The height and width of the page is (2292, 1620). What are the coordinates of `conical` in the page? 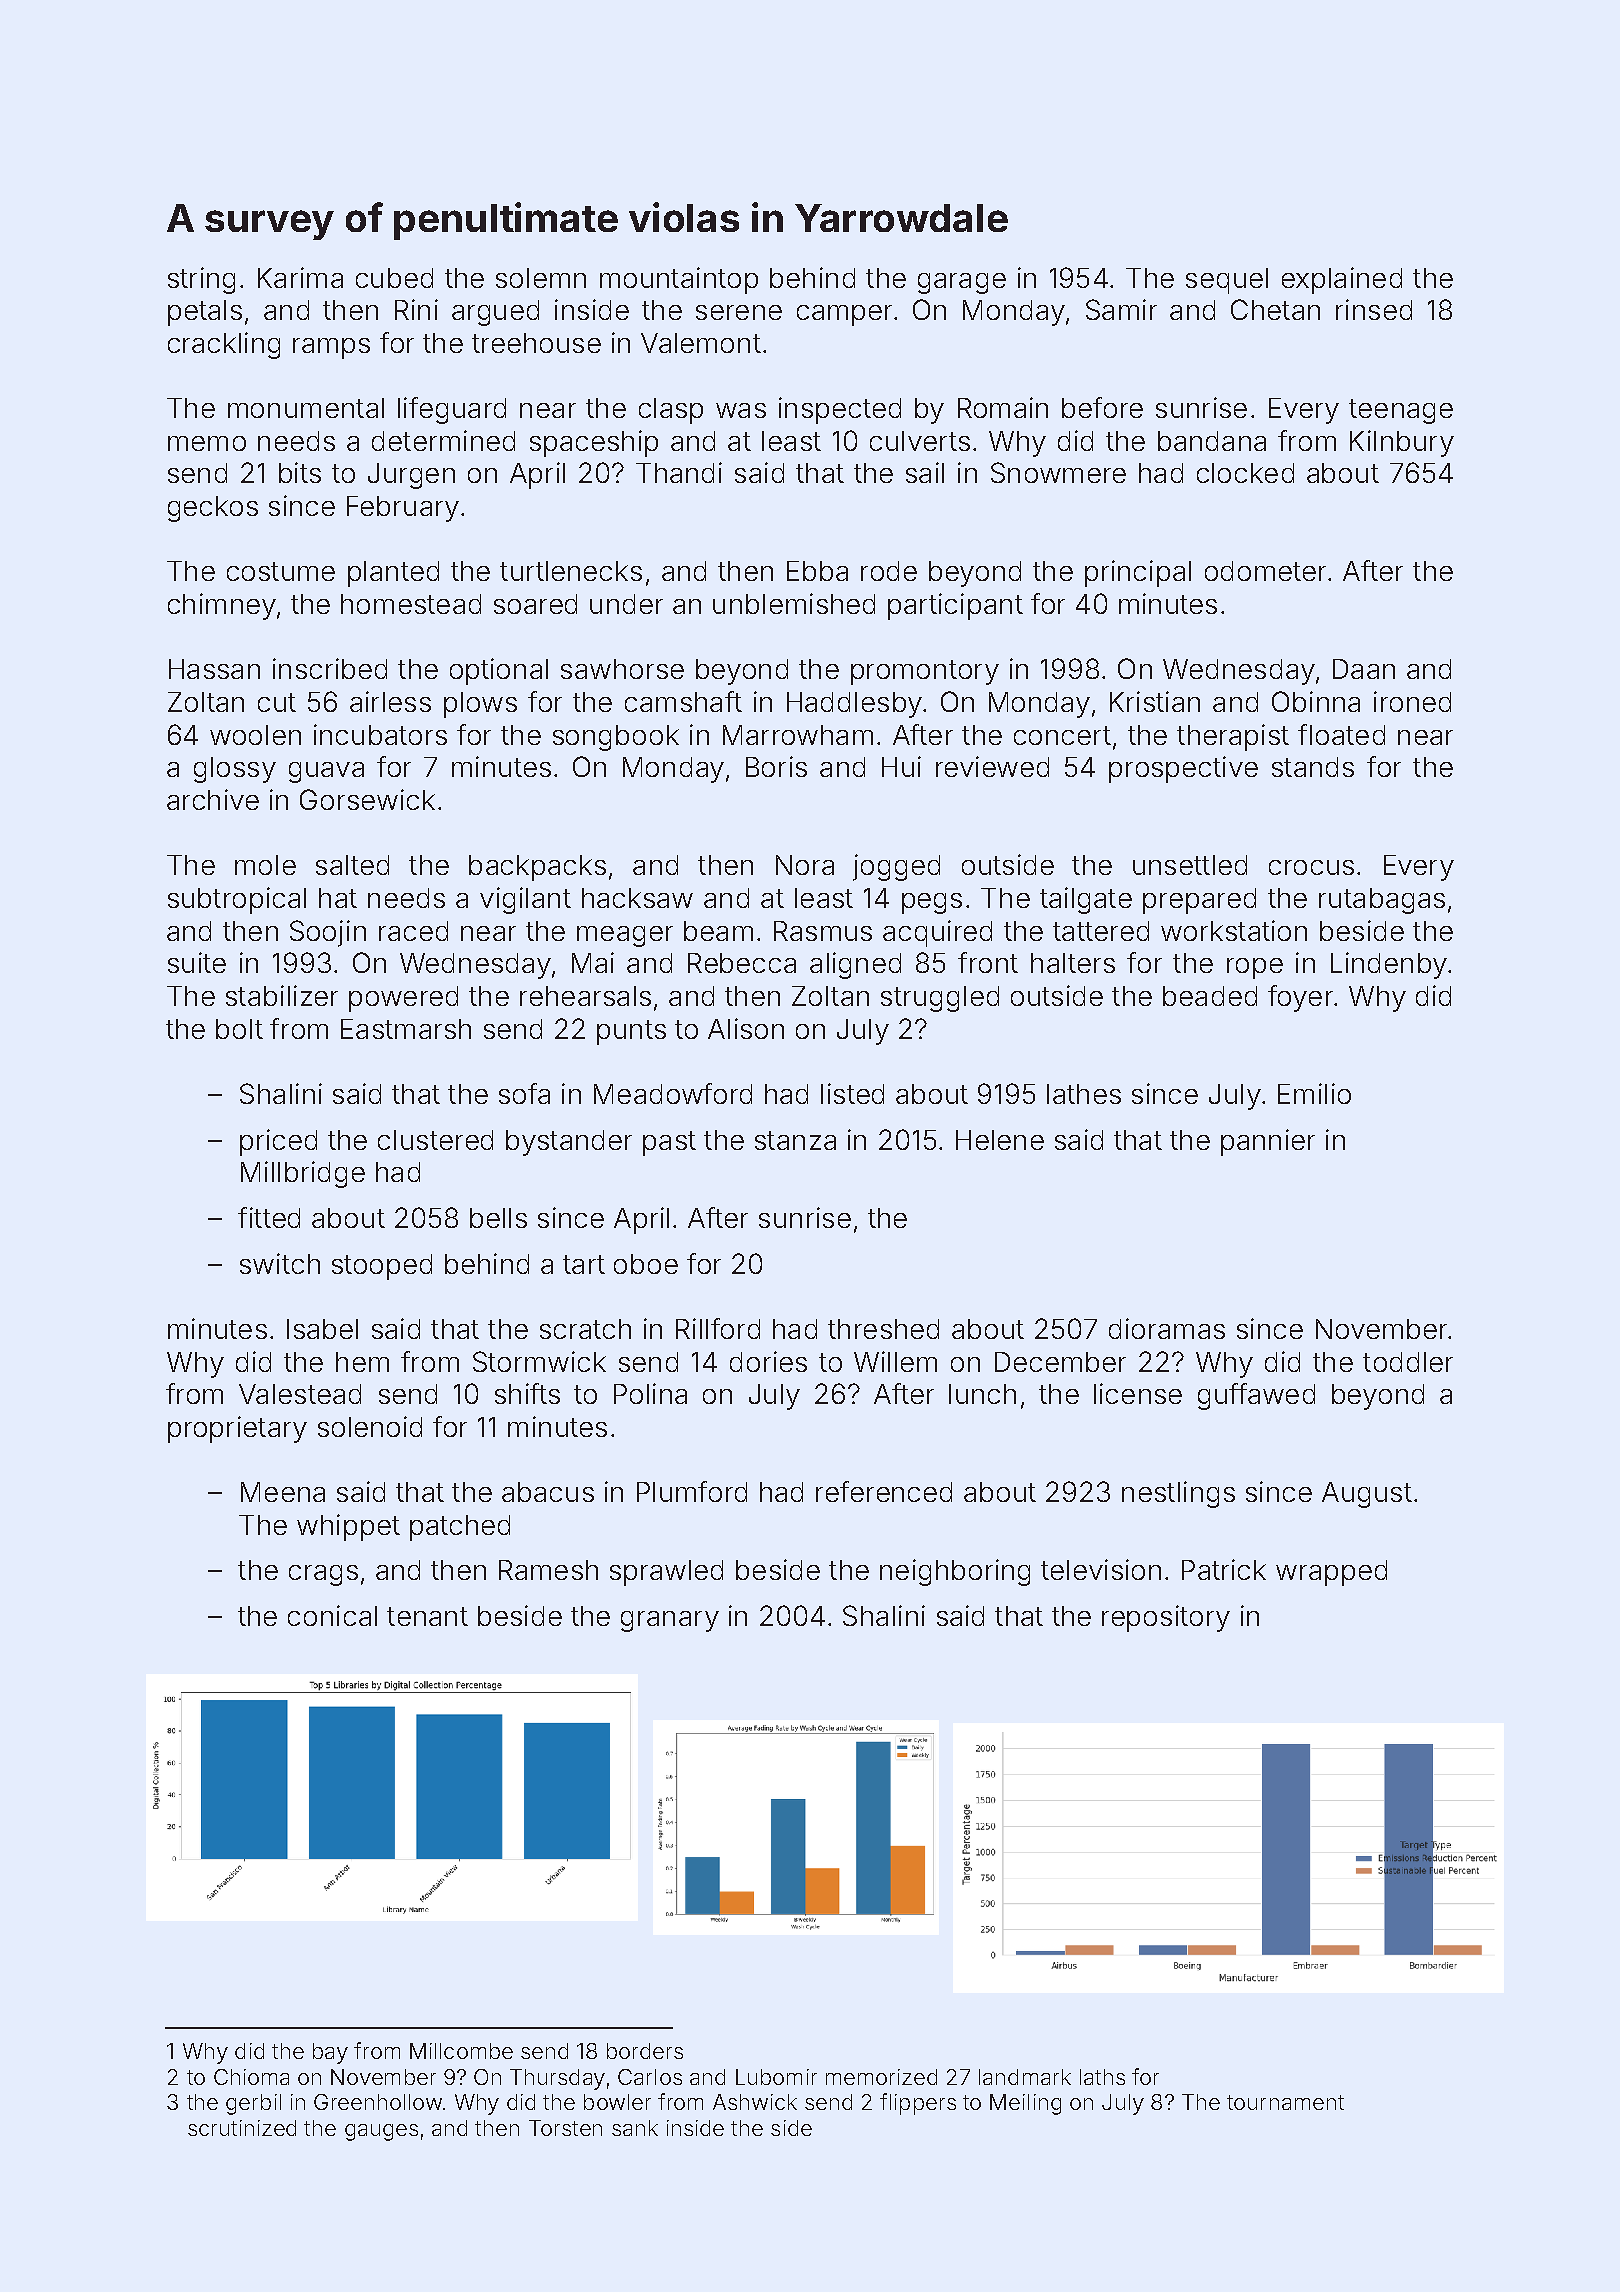 It's located at (332, 1615).
